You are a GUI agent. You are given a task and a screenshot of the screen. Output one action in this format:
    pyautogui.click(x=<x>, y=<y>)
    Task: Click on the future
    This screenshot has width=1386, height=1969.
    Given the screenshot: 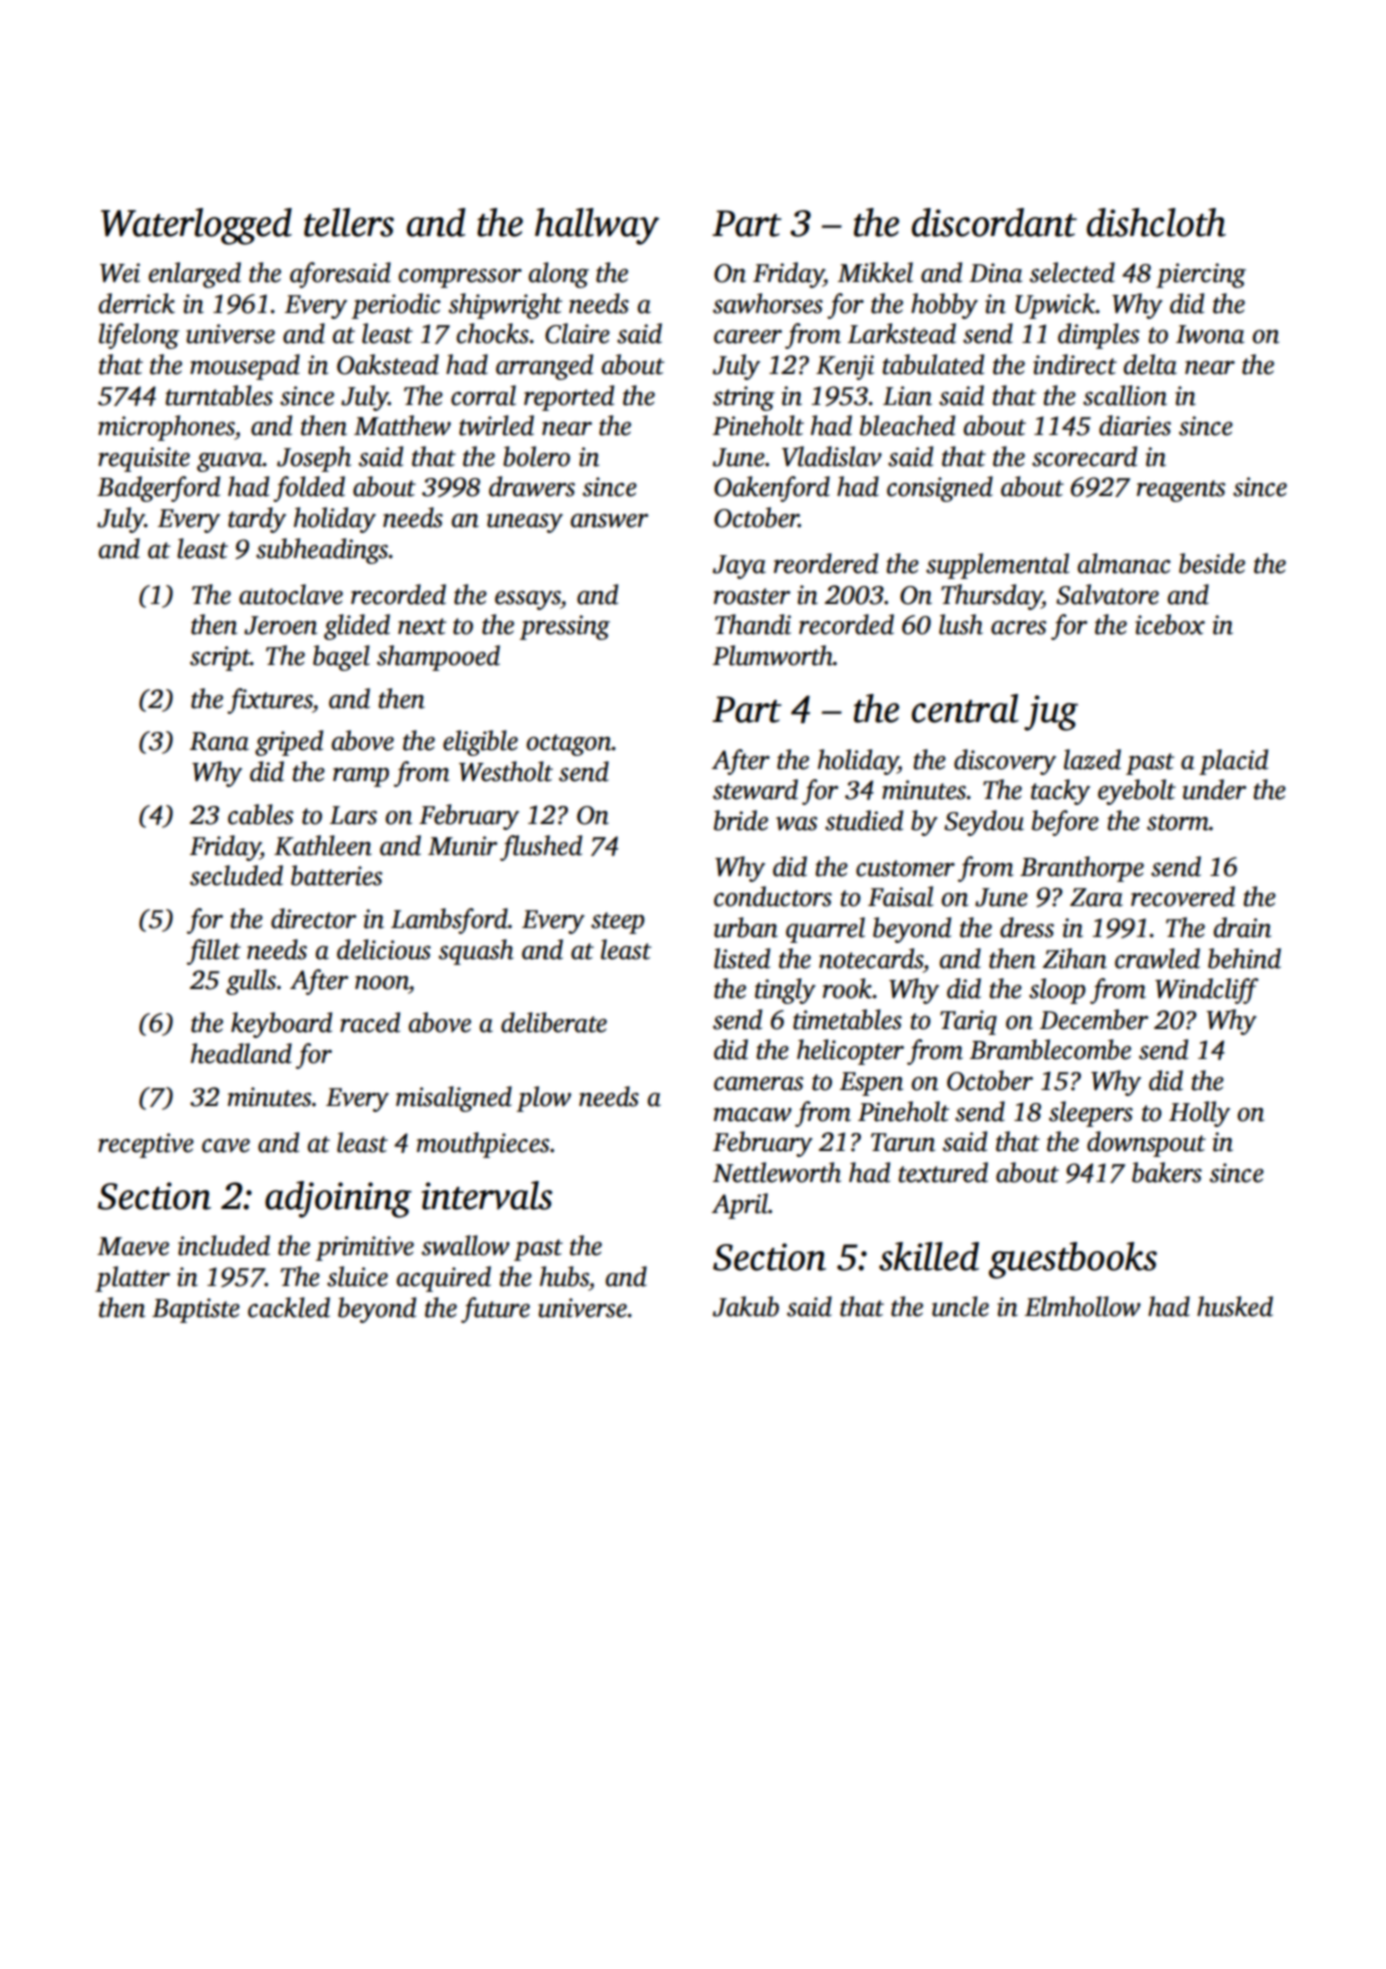 What is the action you would take?
    pyautogui.click(x=495, y=1310)
